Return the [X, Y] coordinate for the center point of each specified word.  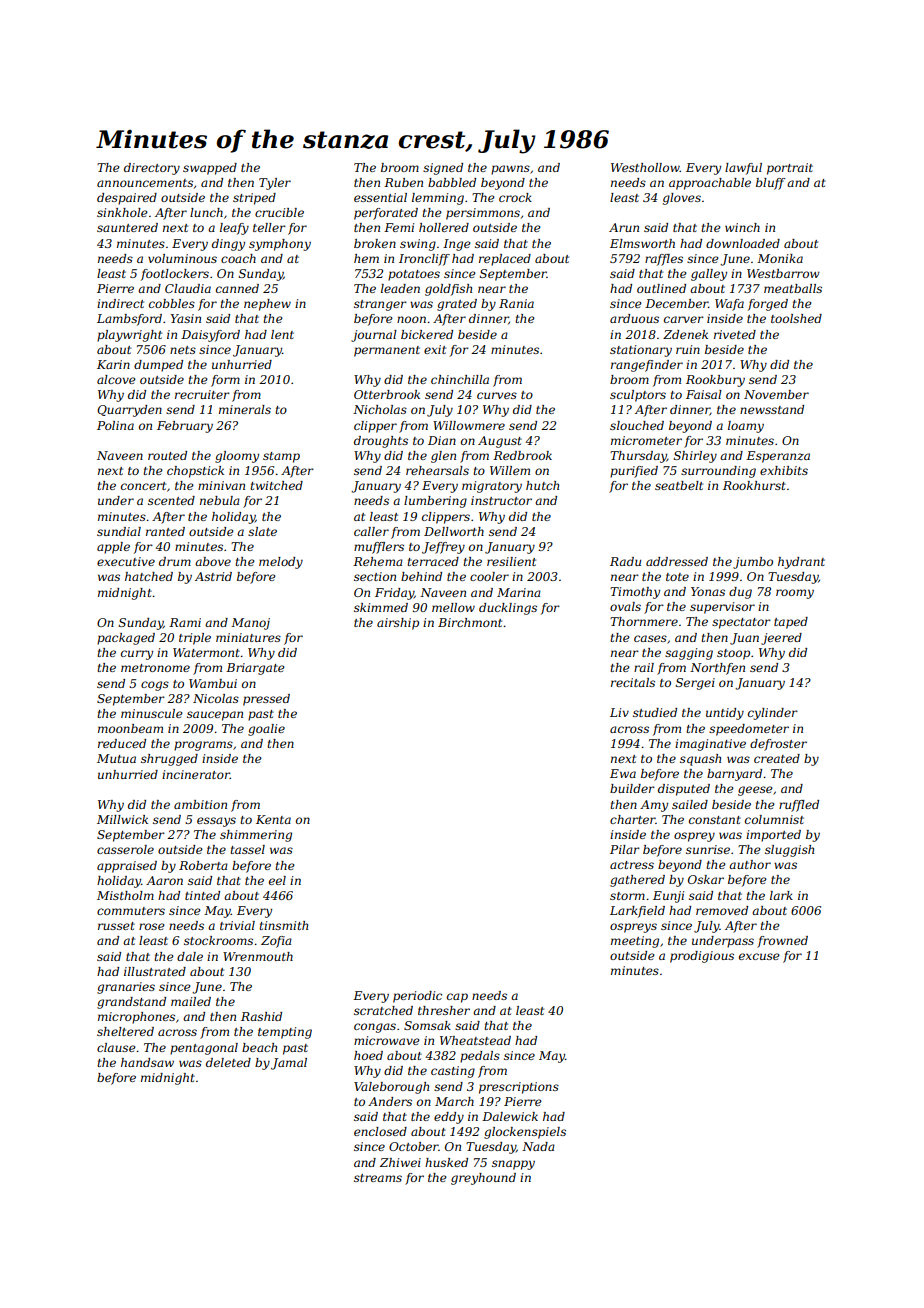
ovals [625, 606]
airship [398, 624]
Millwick [122, 819]
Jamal [289, 1064]
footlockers [175, 275]
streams [378, 1178]
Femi [399, 227]
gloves [682, 199]
